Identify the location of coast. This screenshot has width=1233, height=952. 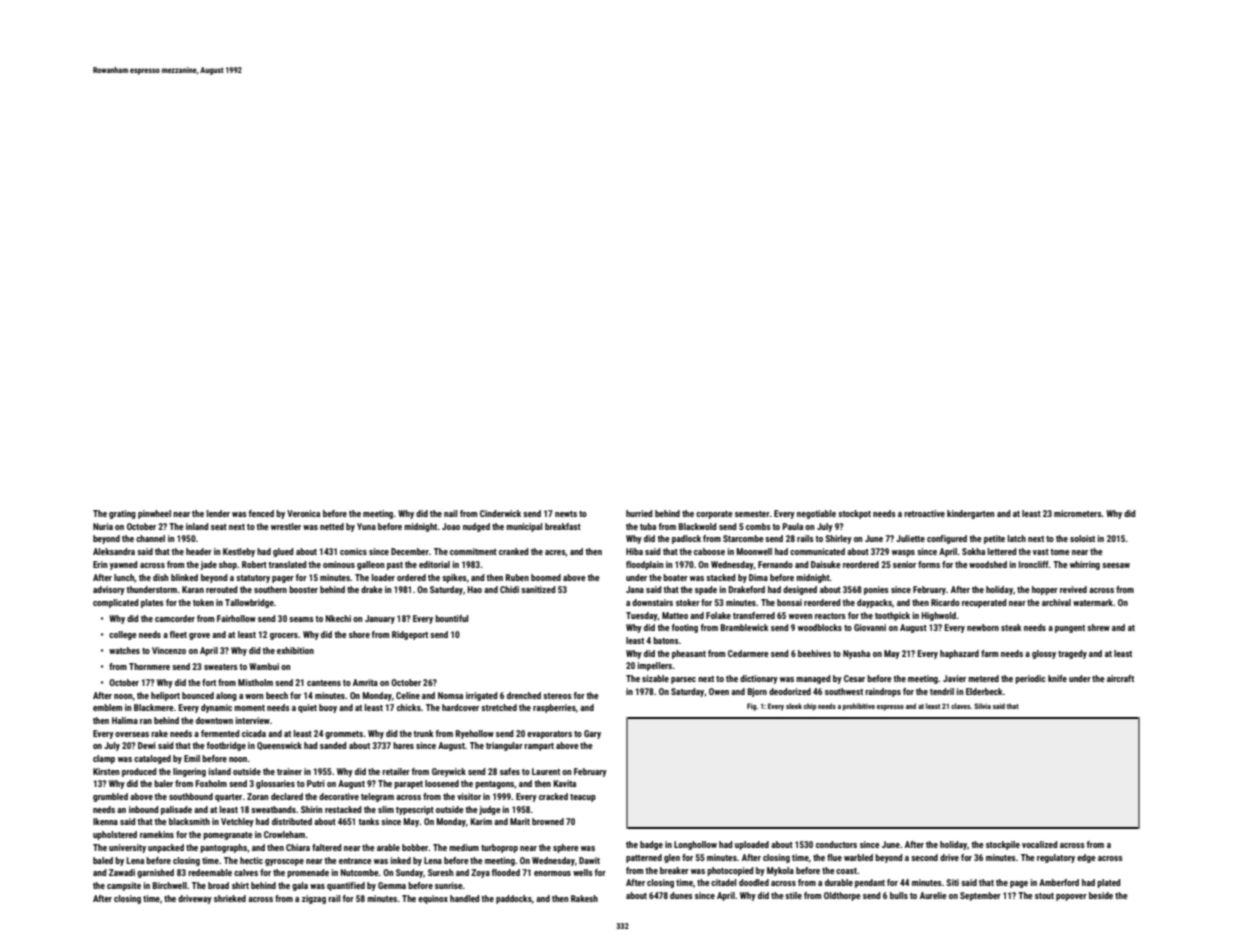
(846, 871).
